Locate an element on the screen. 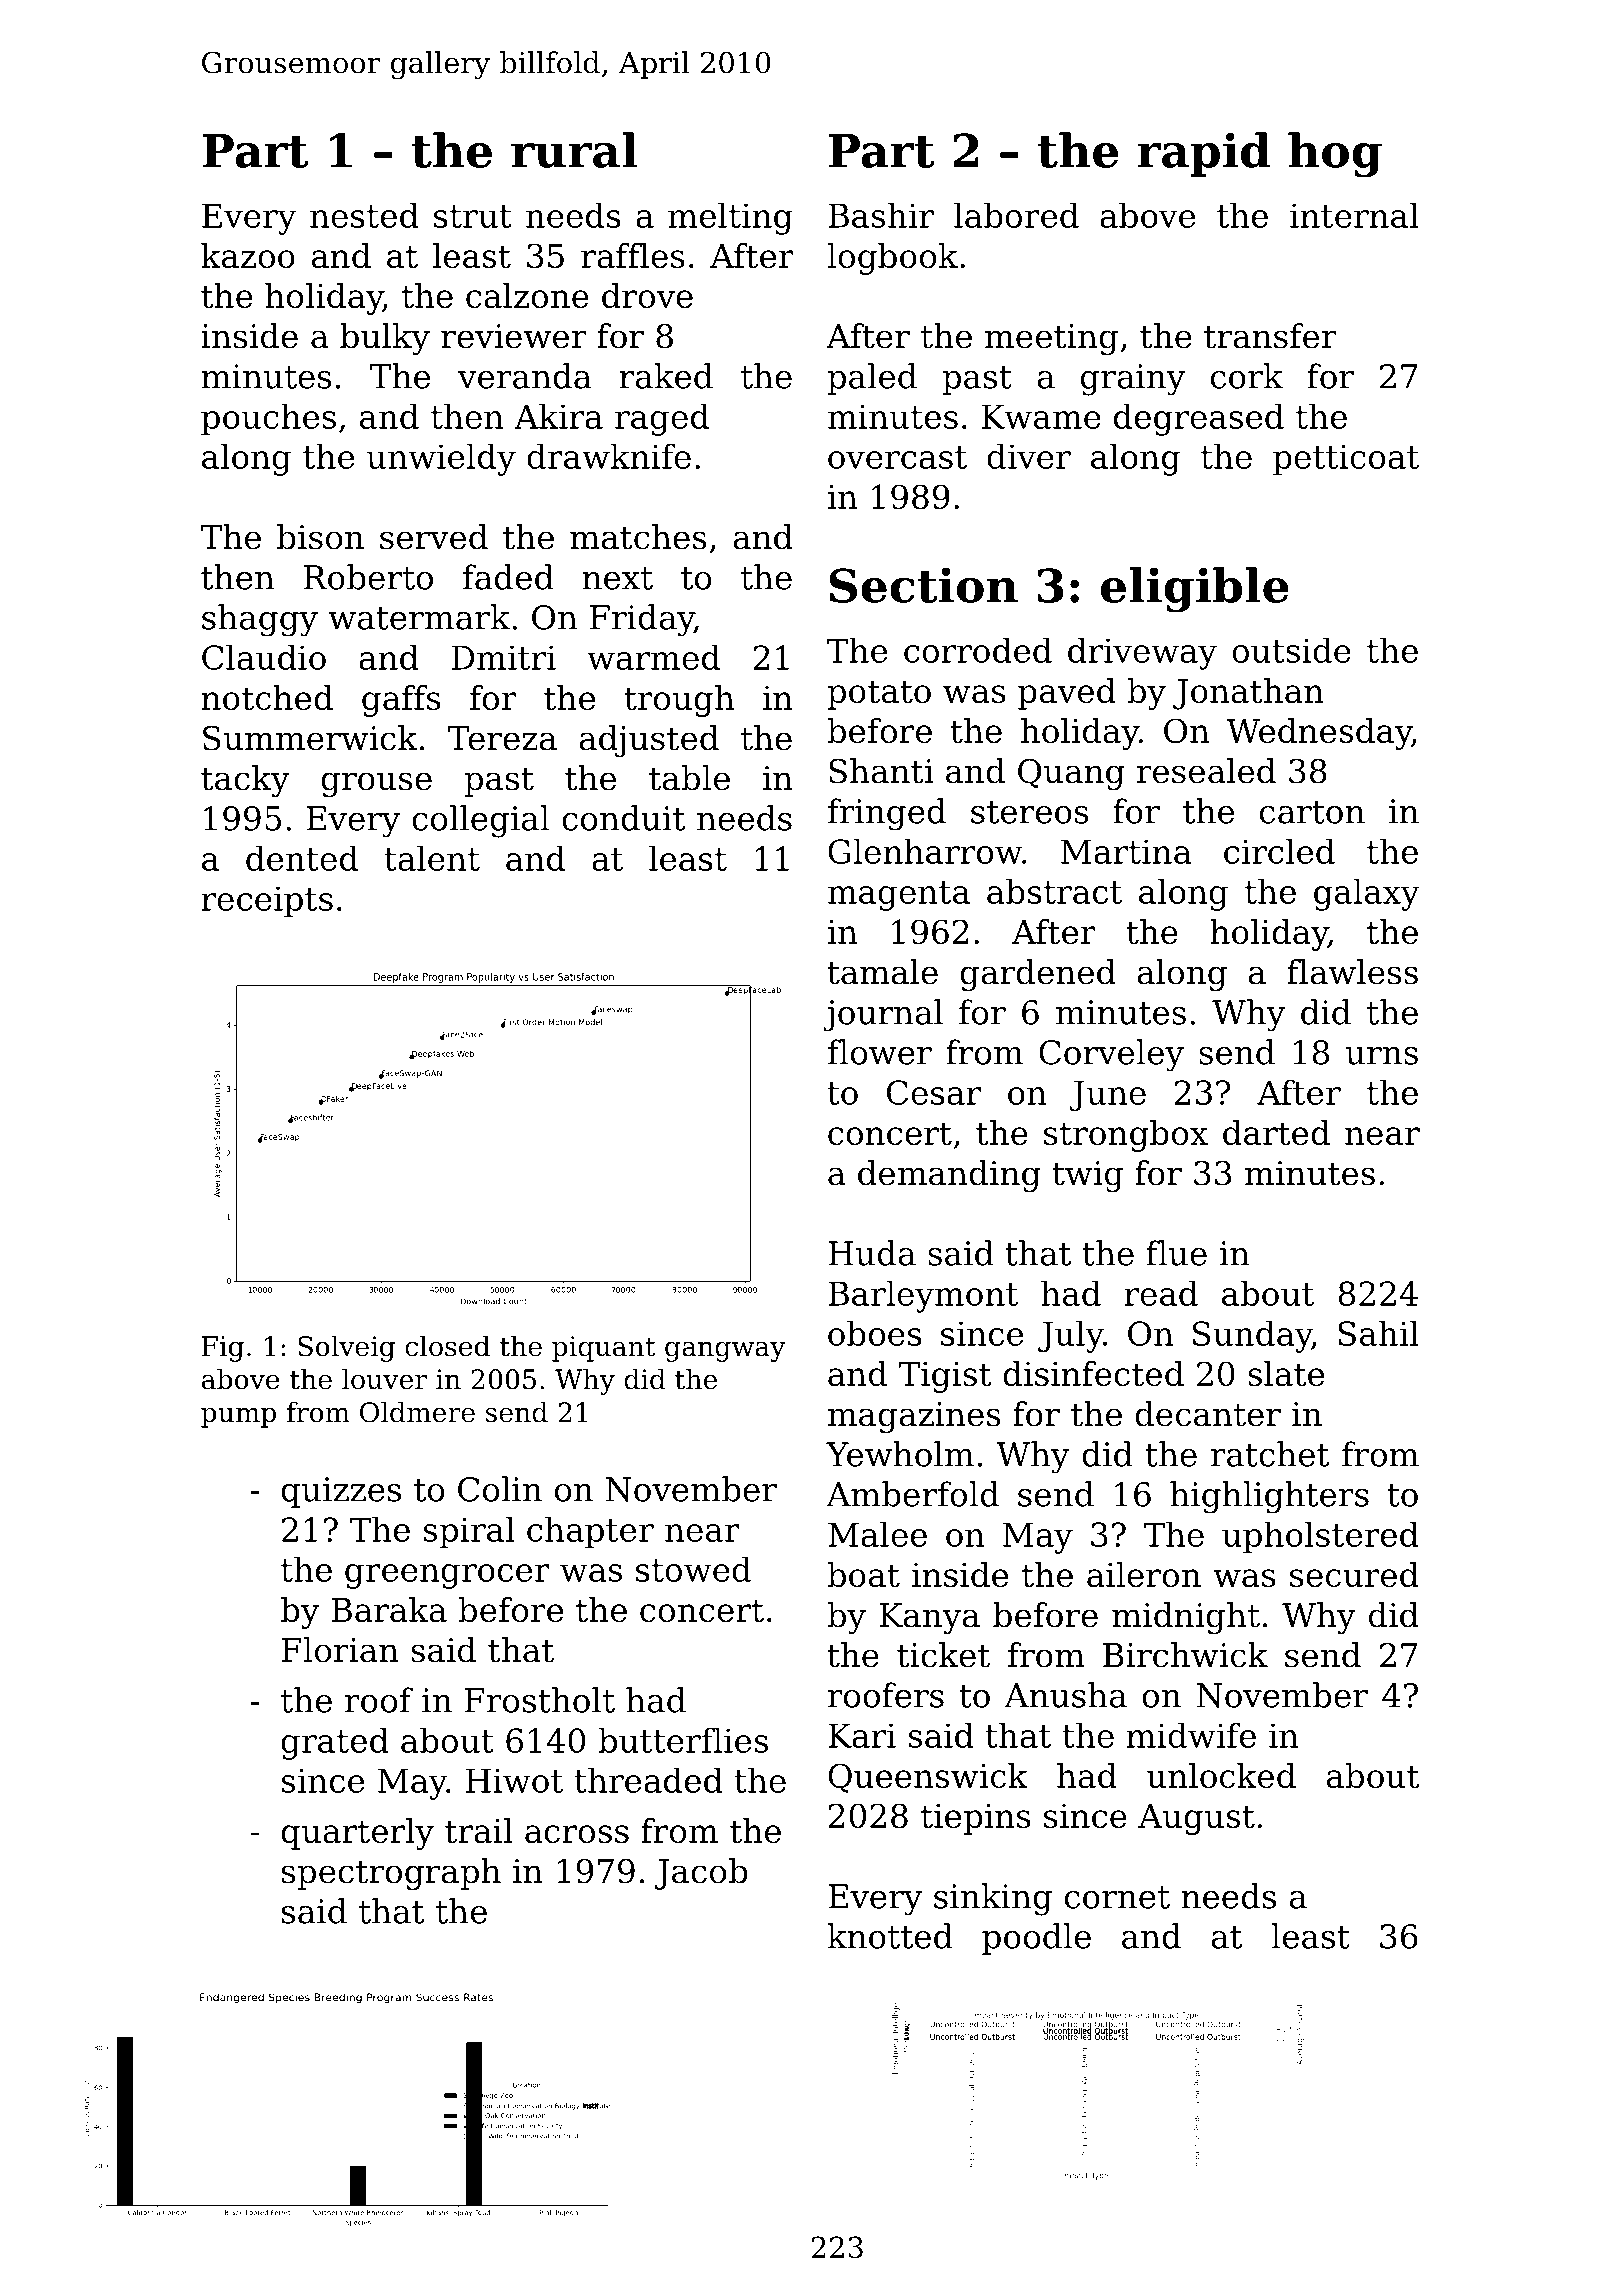  gaffs is located at coordinates (401, 701).
